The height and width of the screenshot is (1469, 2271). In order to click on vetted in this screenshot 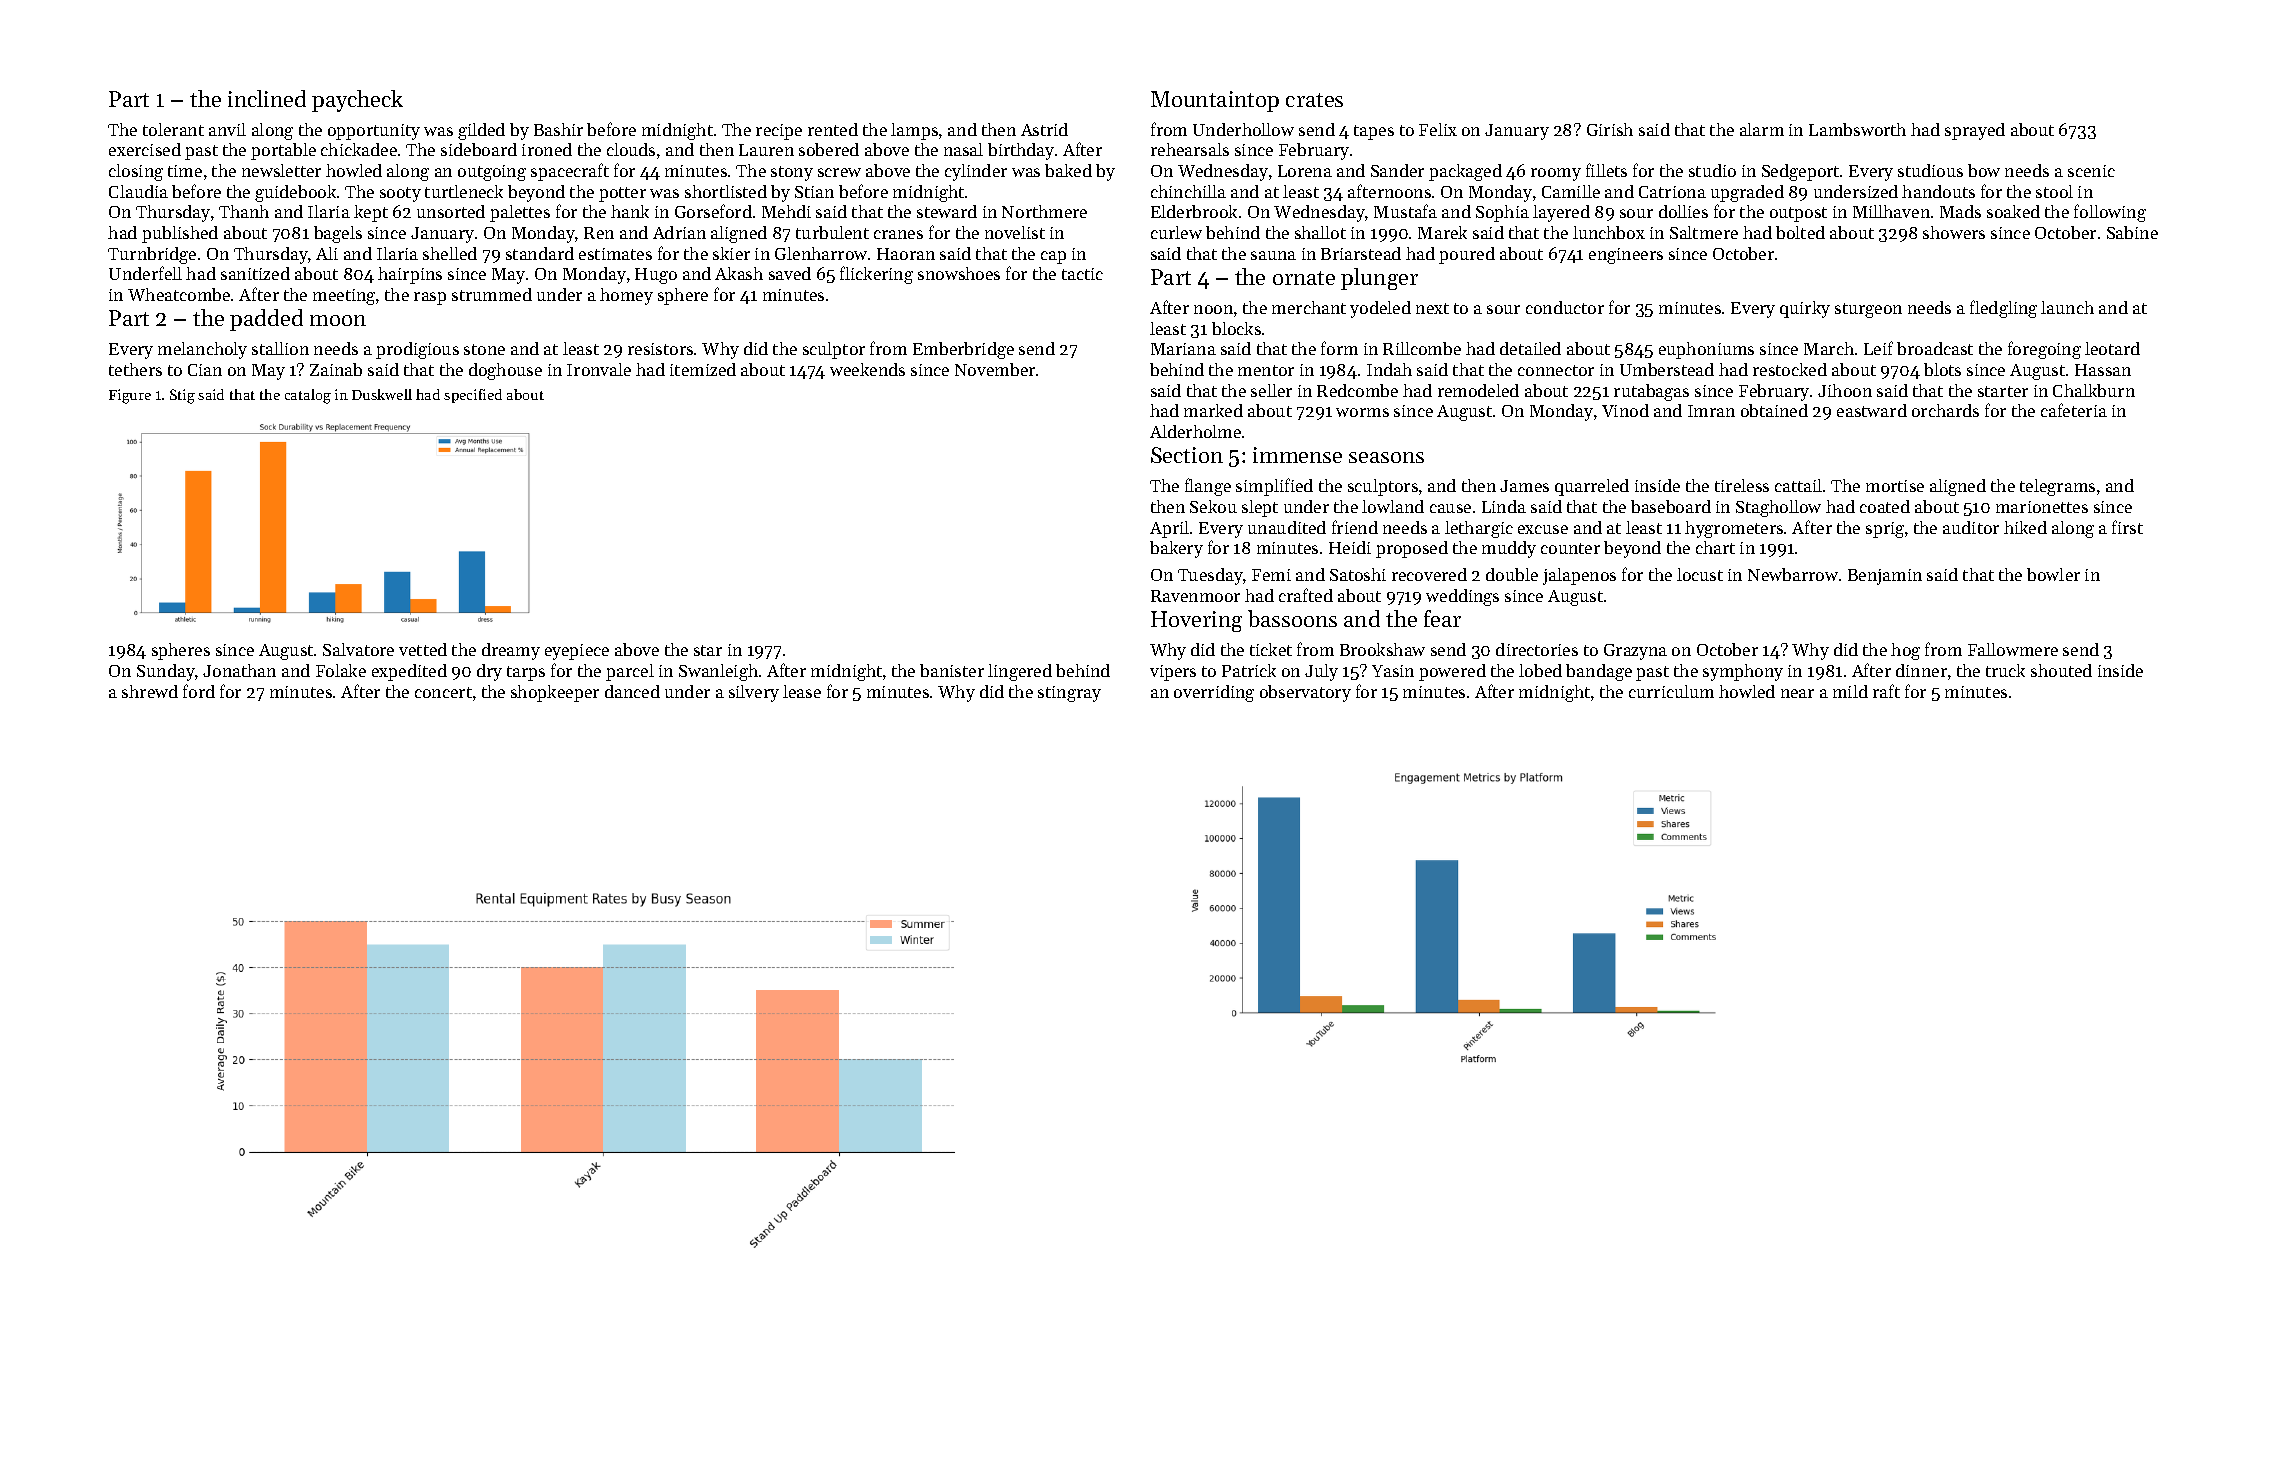, I will do `click(423, 649)`.
